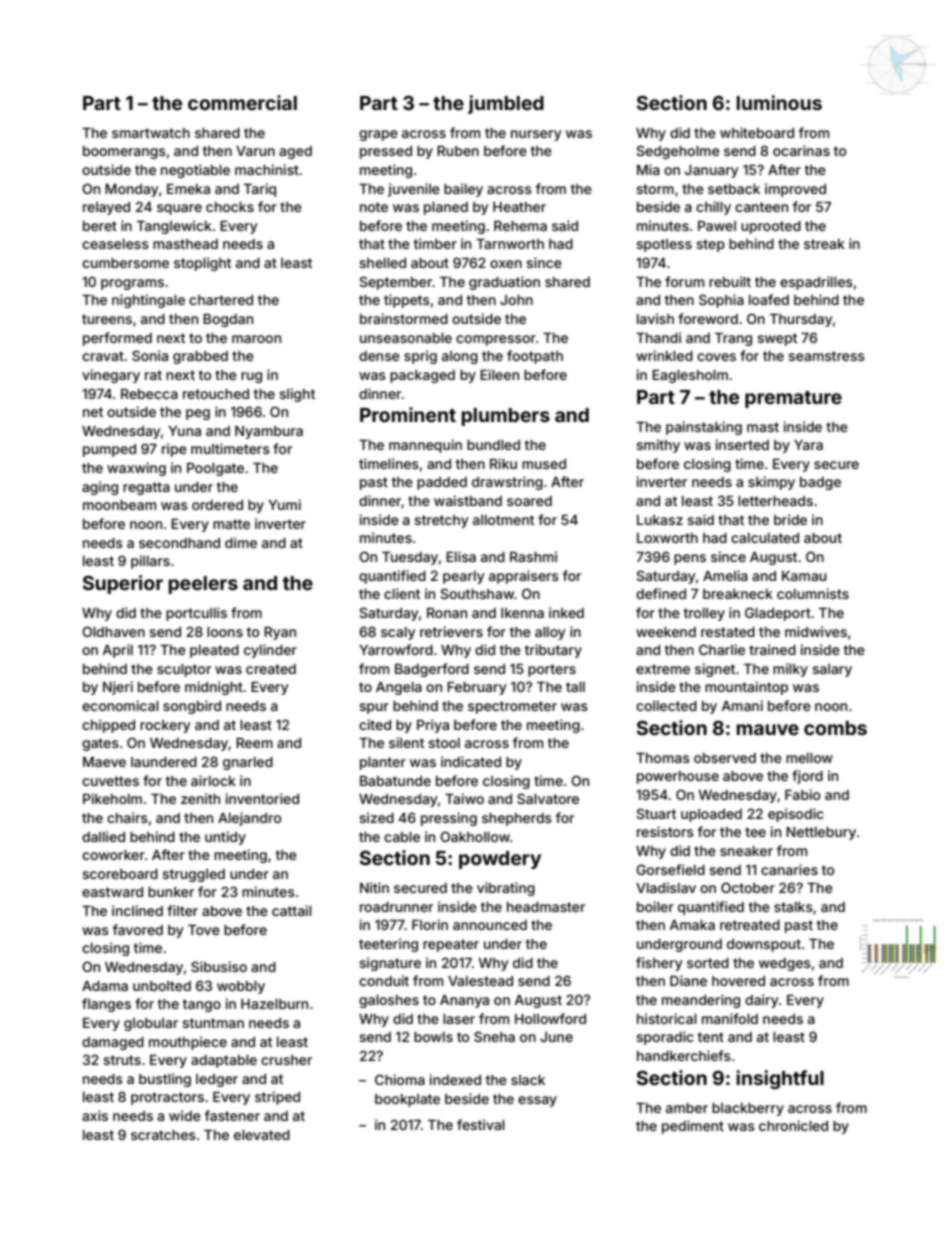  I want to click on luminous, so click(779, 102).
